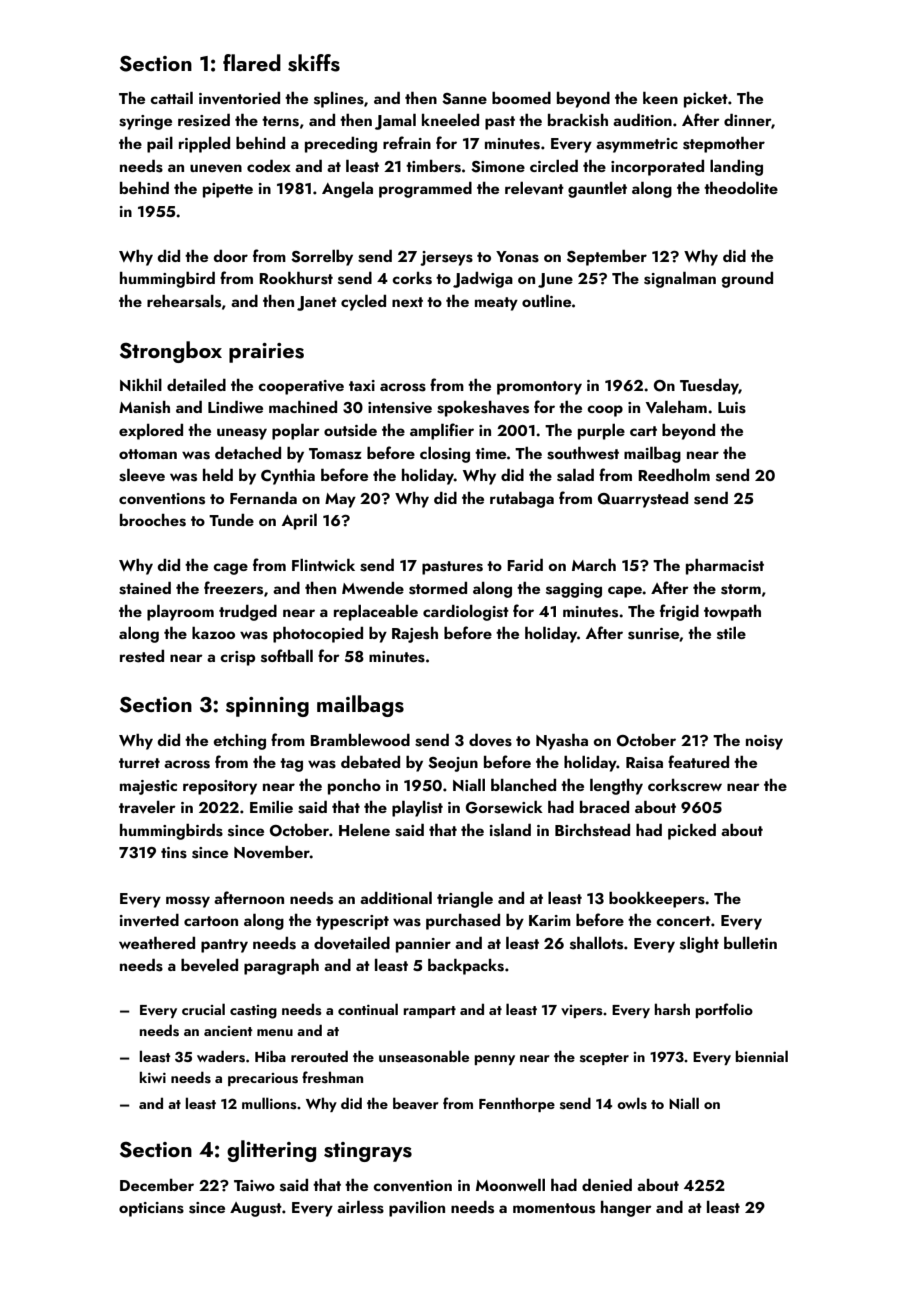 This image has height=1316, width=908. Describe the element at coordinates (271, 1151) in the image. I see `glittering` at that location.
